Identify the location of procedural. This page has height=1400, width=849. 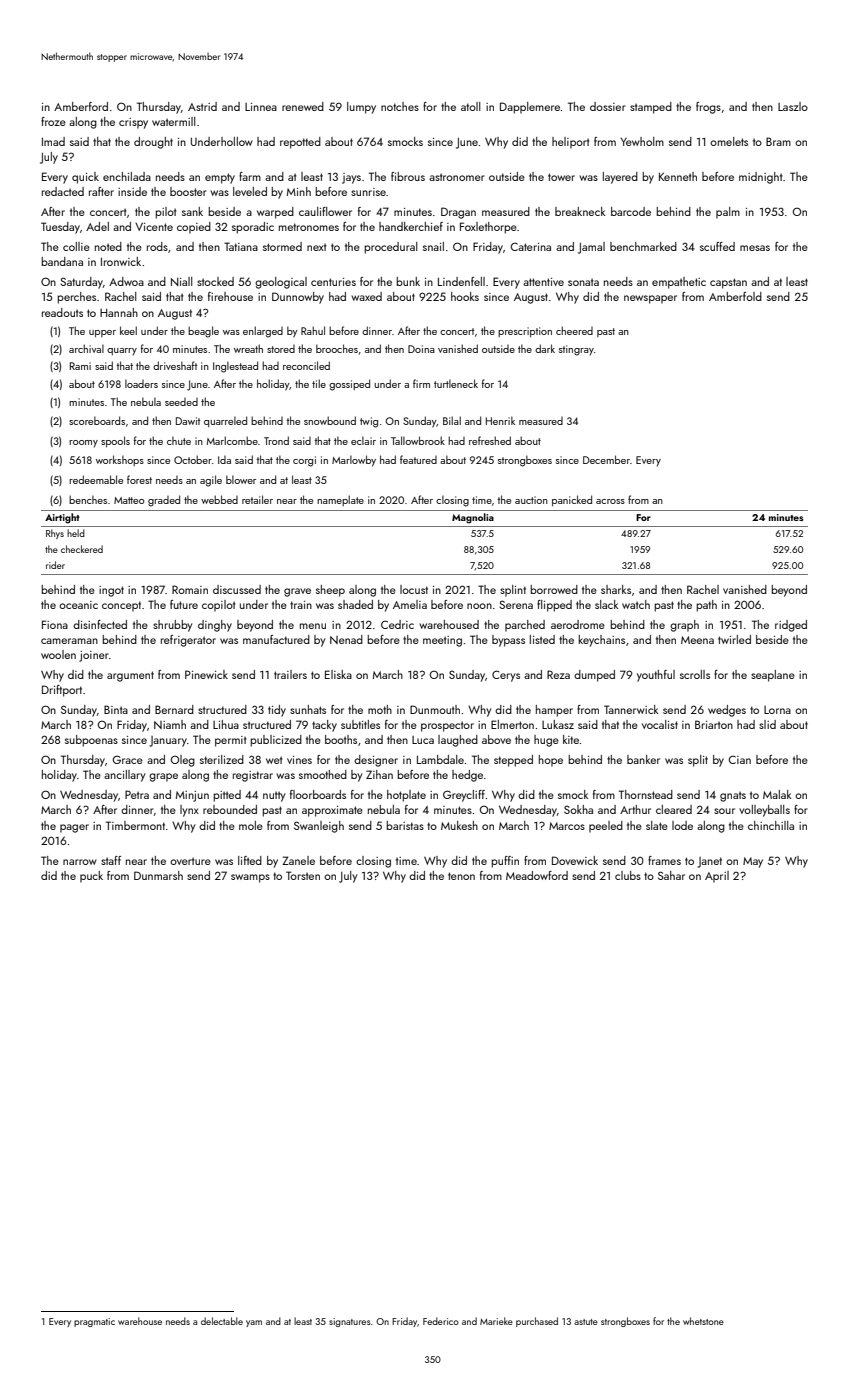
(391, 248).
